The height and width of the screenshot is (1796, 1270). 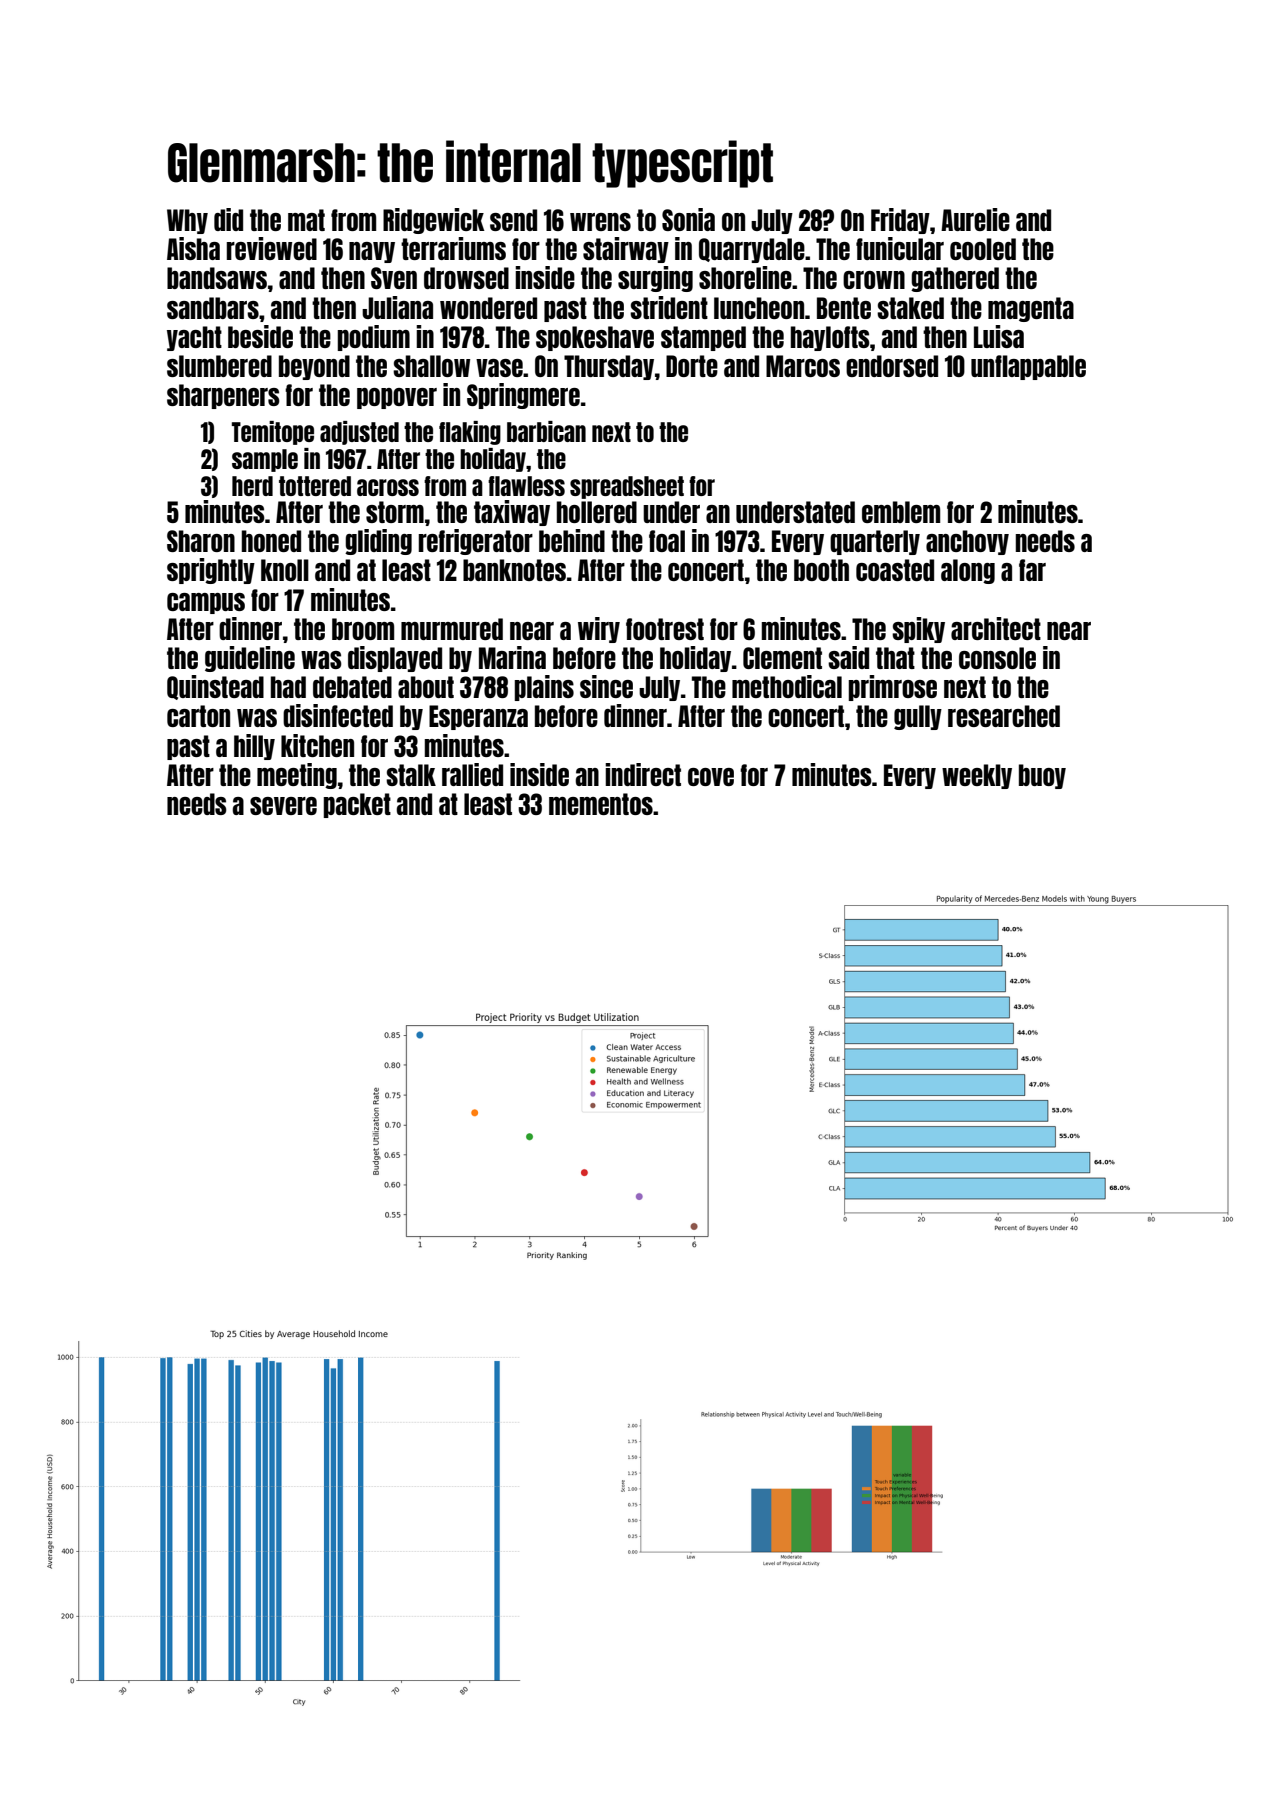 What do you see at coordinates (357, 805) in the screenshot?
I see `packet` at bounding box center [357, 805].
